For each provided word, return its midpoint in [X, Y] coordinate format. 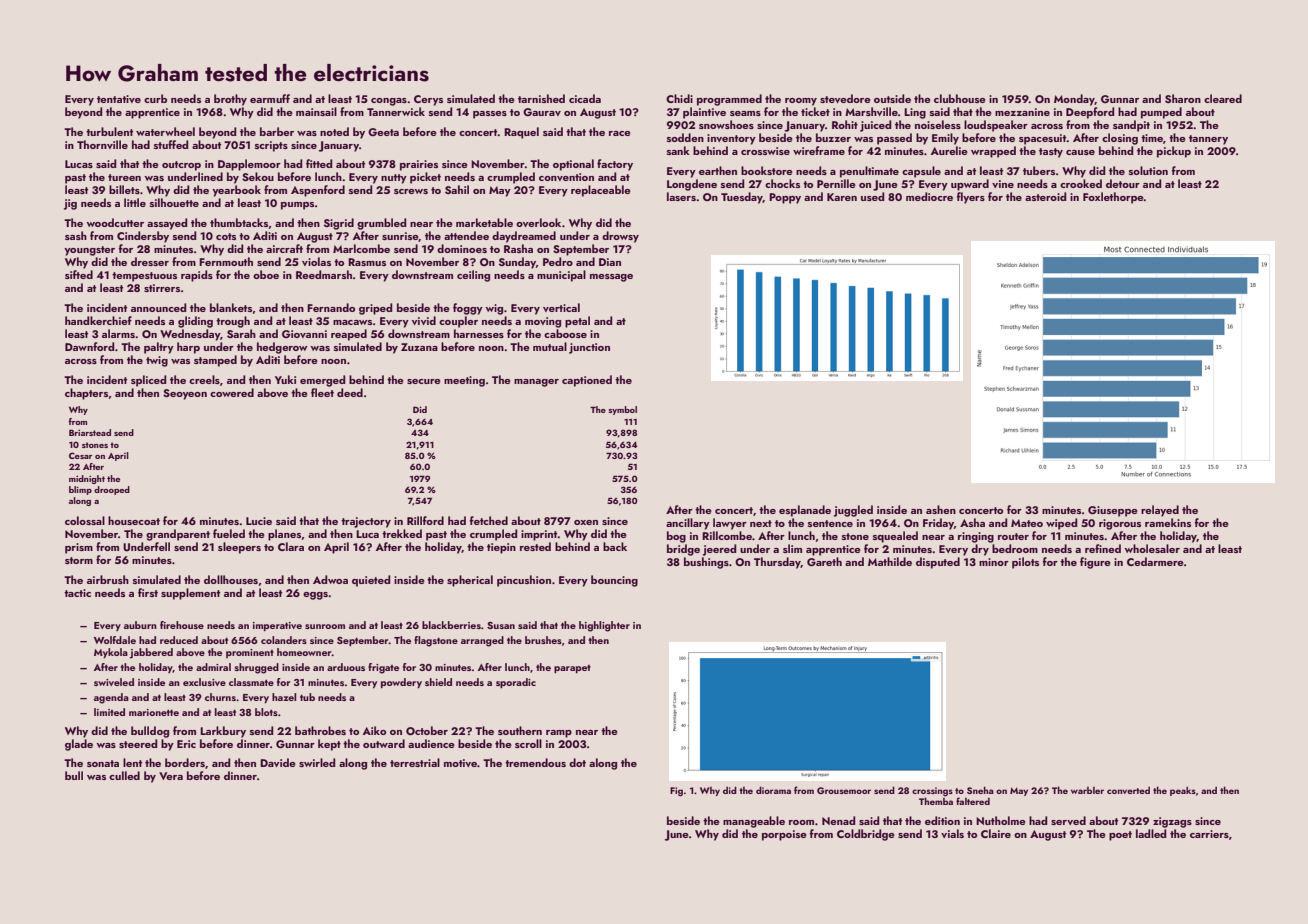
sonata [103, 763]
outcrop [181, 166]
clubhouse [960, 98]
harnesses [479, 333]
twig [157, 361]
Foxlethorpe [1113, 198]
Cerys [428, 100]
